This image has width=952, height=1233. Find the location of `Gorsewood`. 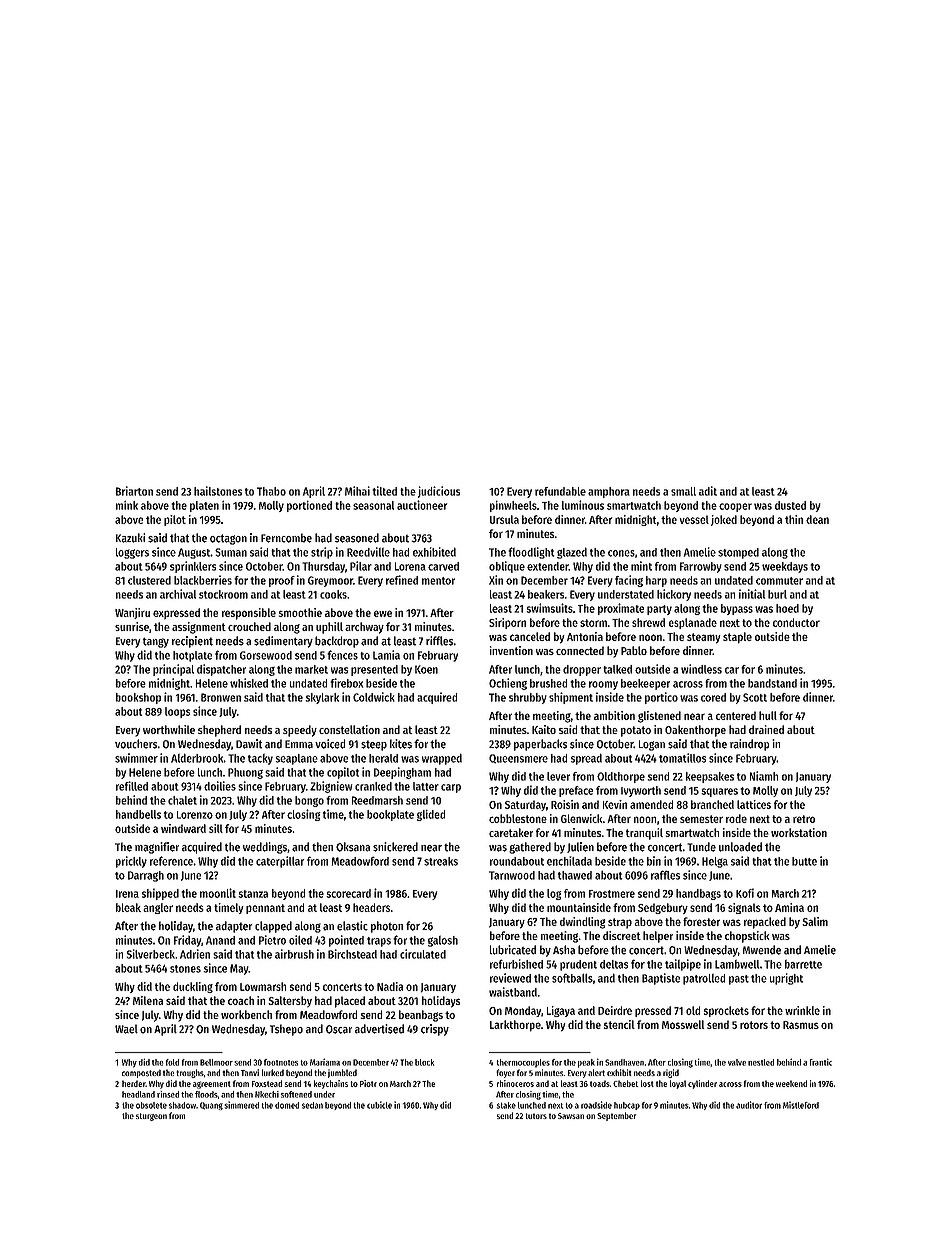

Gorsewood is located at coordinates (266, 655).
